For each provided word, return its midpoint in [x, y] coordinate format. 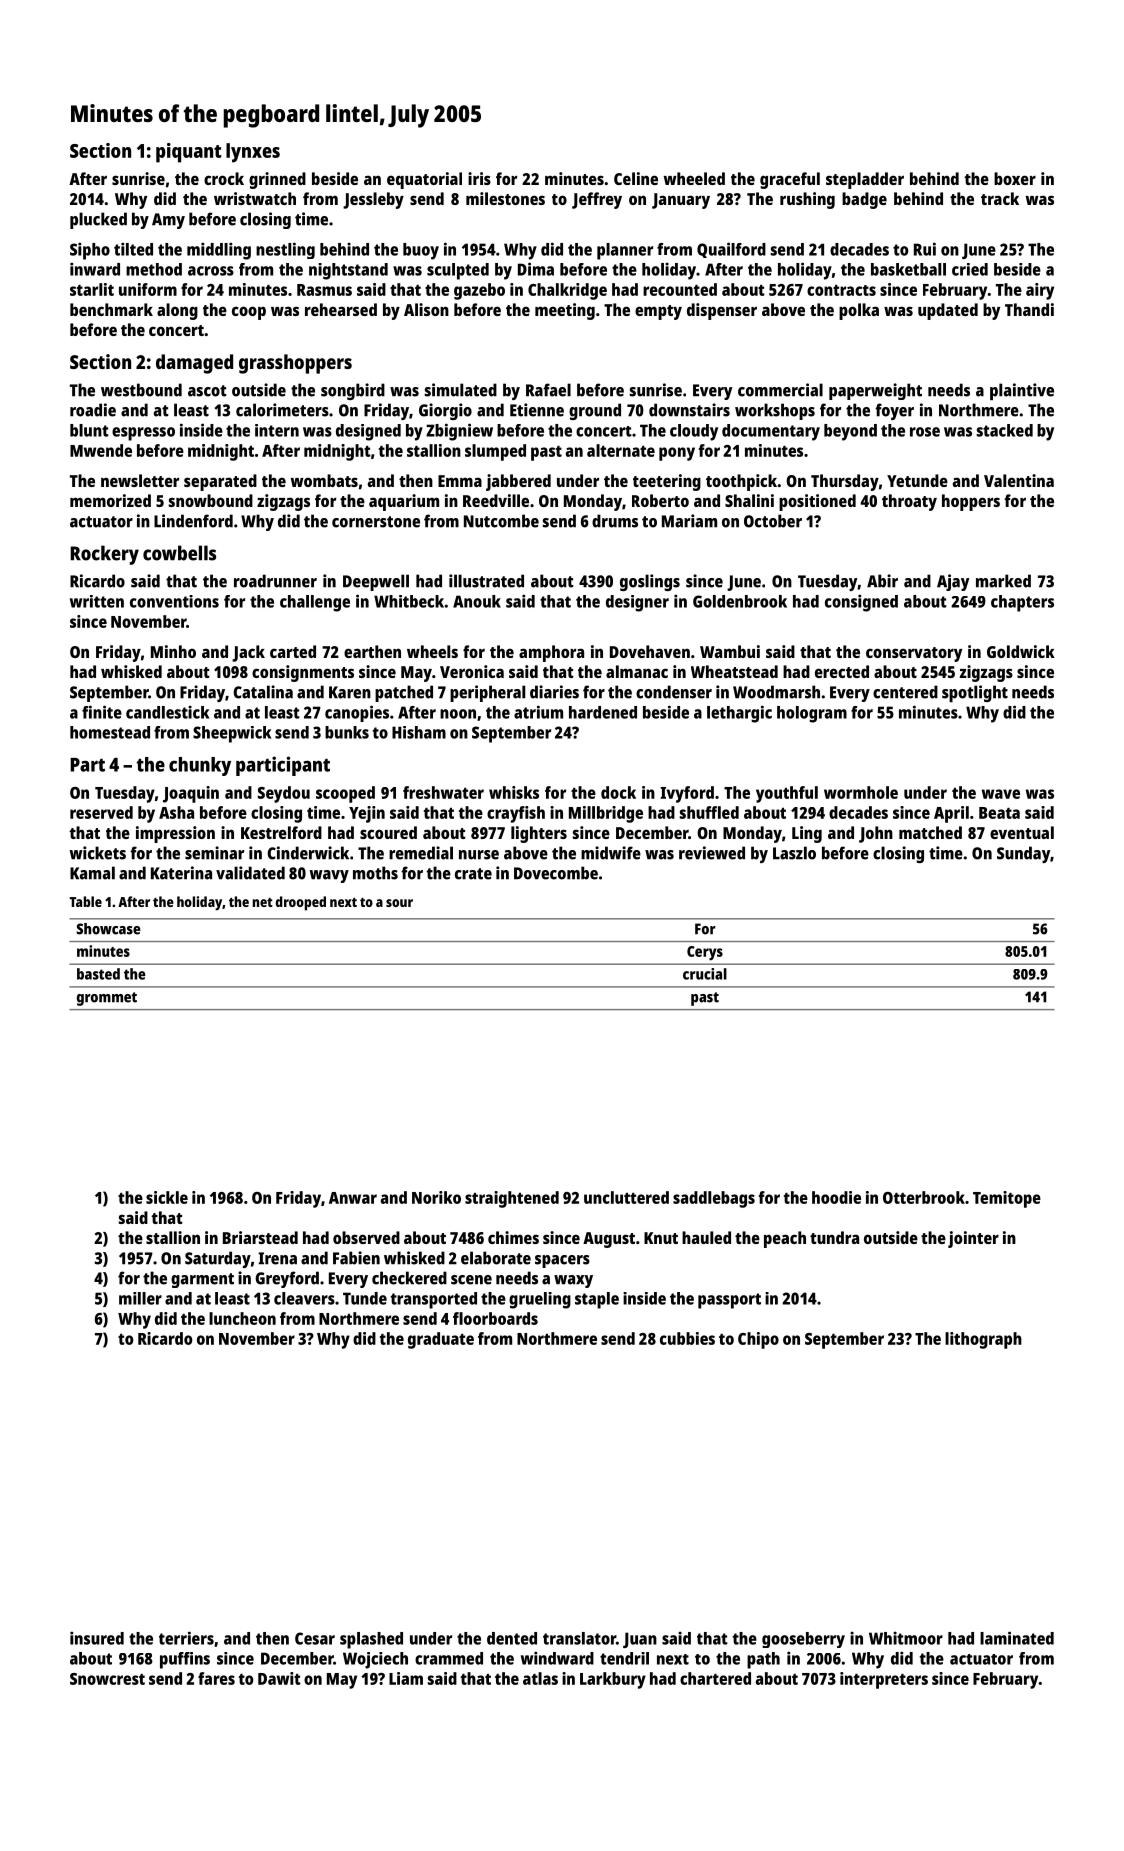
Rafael [548, 390]
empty [658, 312]
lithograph [983, 1340]
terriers [186, 1638]
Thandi [1029, 309]
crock [224, 178]
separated [220, 482]
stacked [1005, 430]
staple [597, 1300]
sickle [167, 1197]
